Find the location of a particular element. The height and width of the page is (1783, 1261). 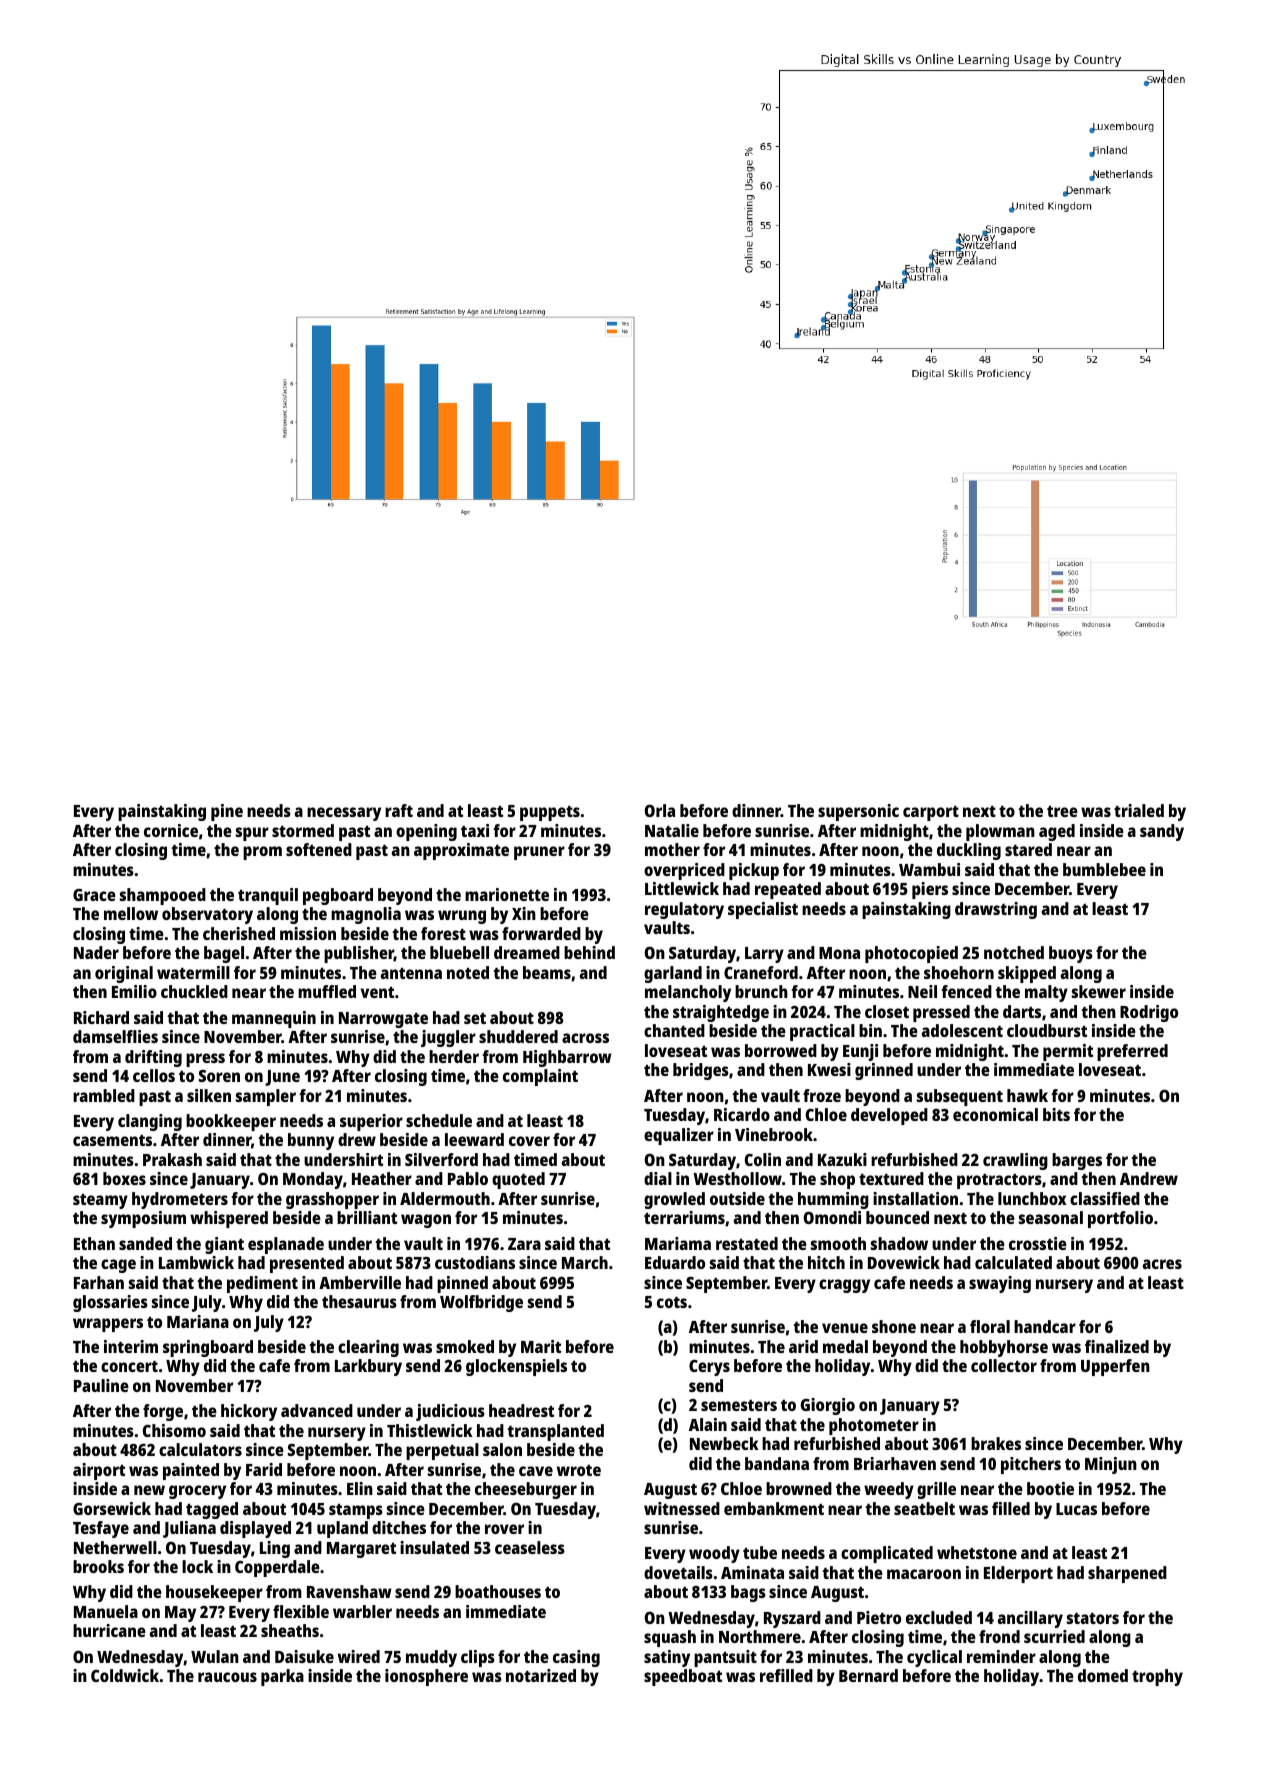

displayed is located at coordinates (255, 1529).
